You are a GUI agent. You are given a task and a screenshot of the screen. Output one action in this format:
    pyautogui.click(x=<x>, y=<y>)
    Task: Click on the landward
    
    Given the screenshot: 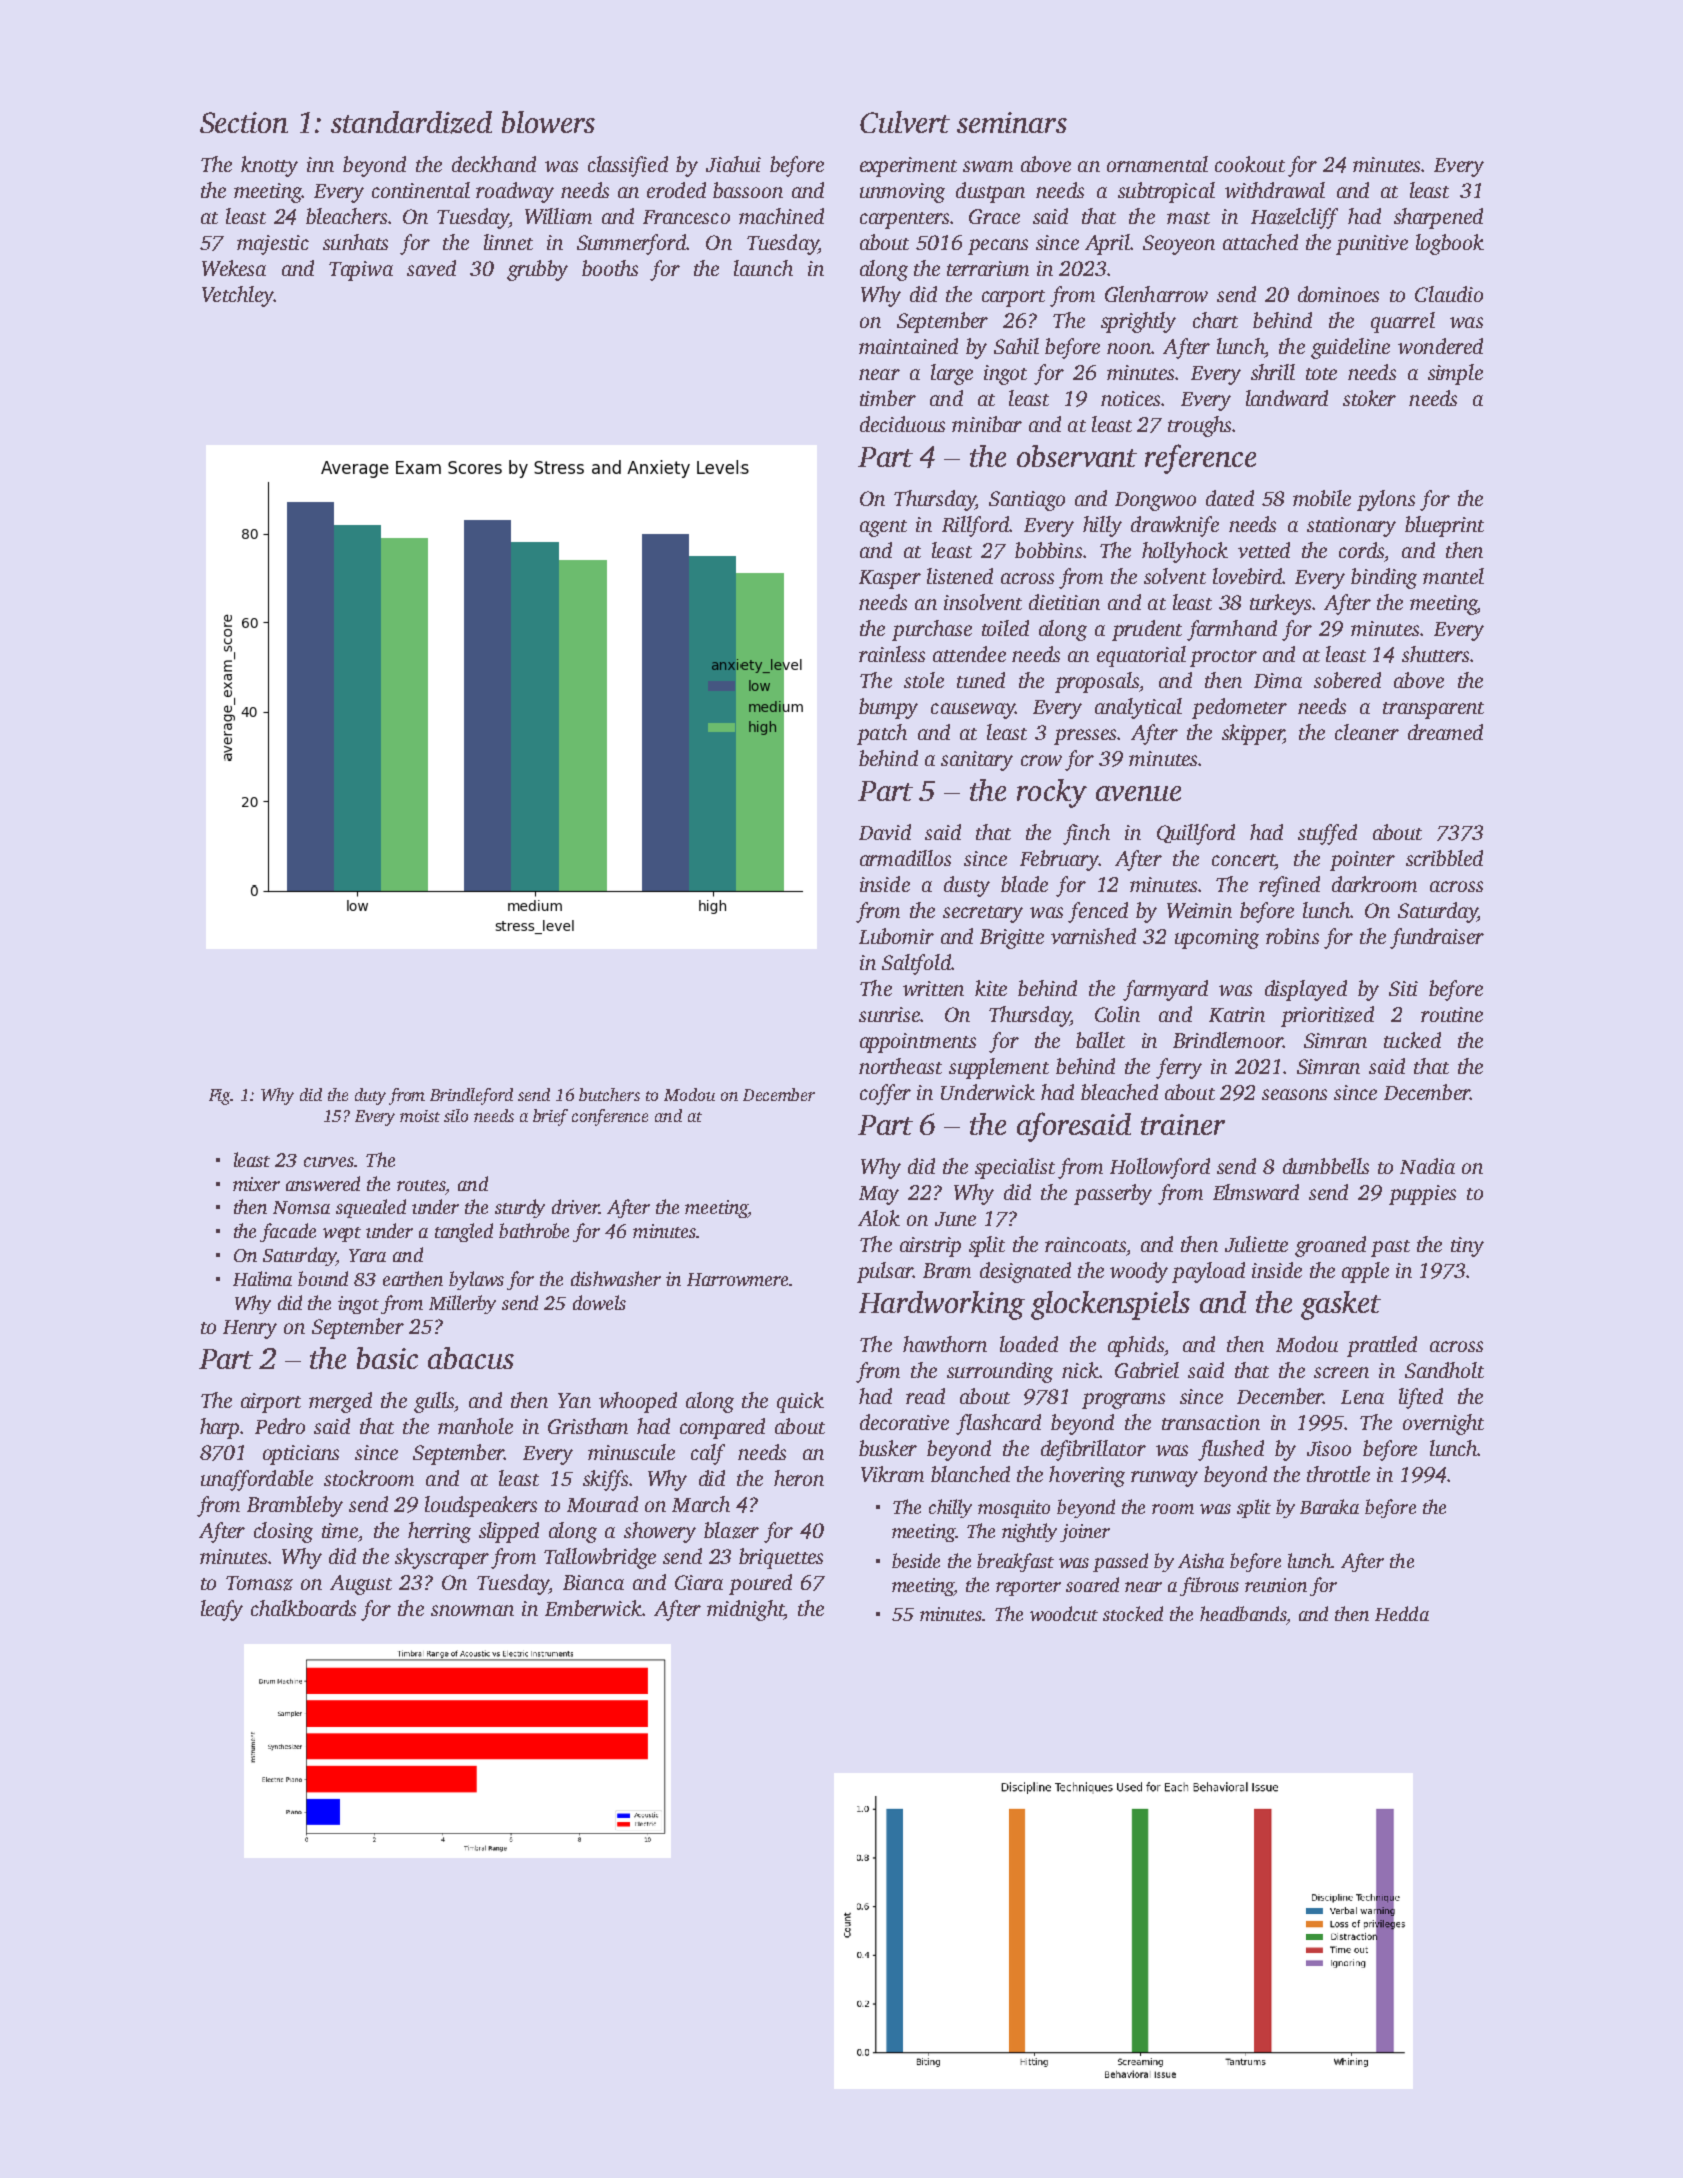 What is the action you would take?
    pyautogui.click(x=1287, y=398)
